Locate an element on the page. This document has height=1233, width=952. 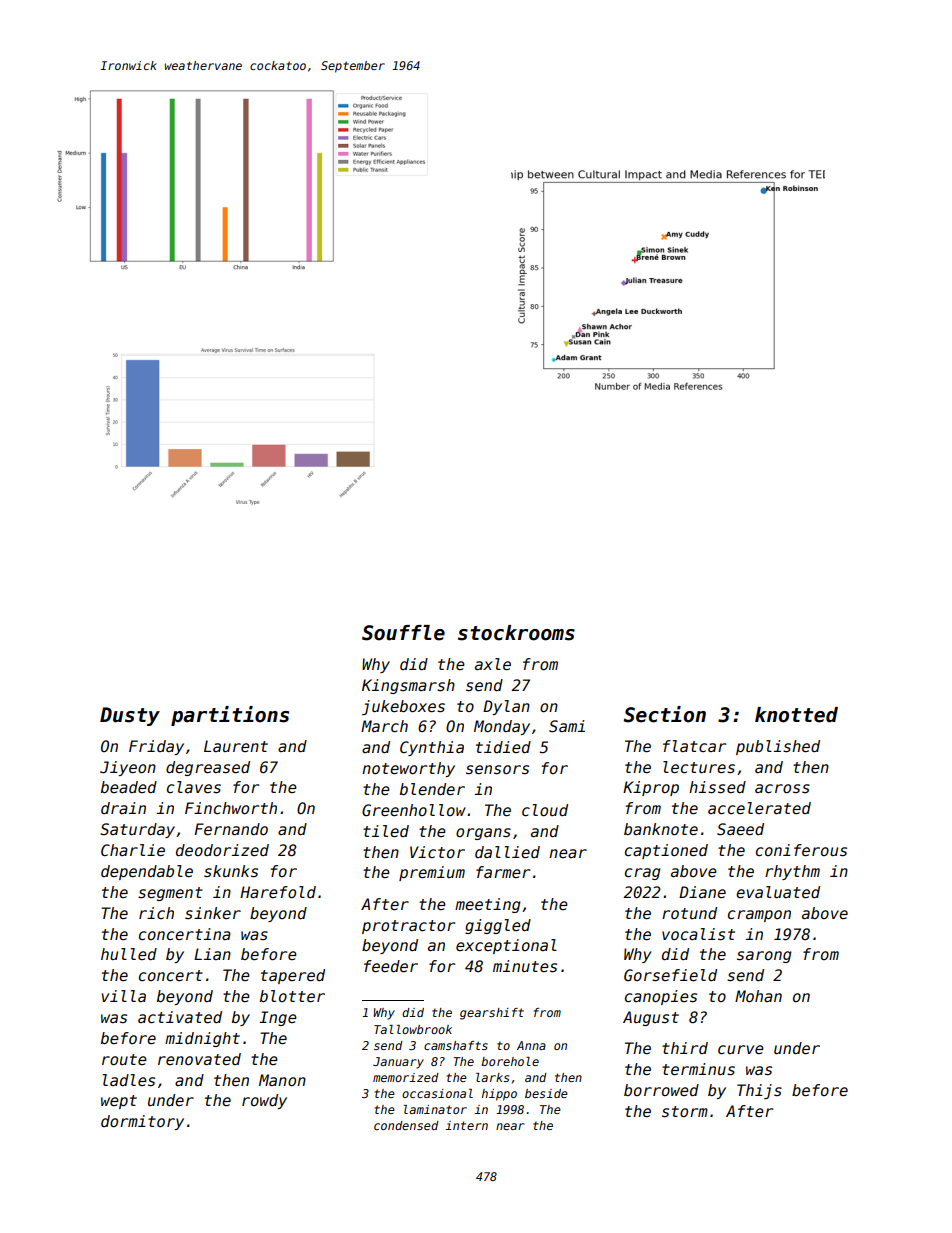
dormitory is located at coordinates (142, 1122).
